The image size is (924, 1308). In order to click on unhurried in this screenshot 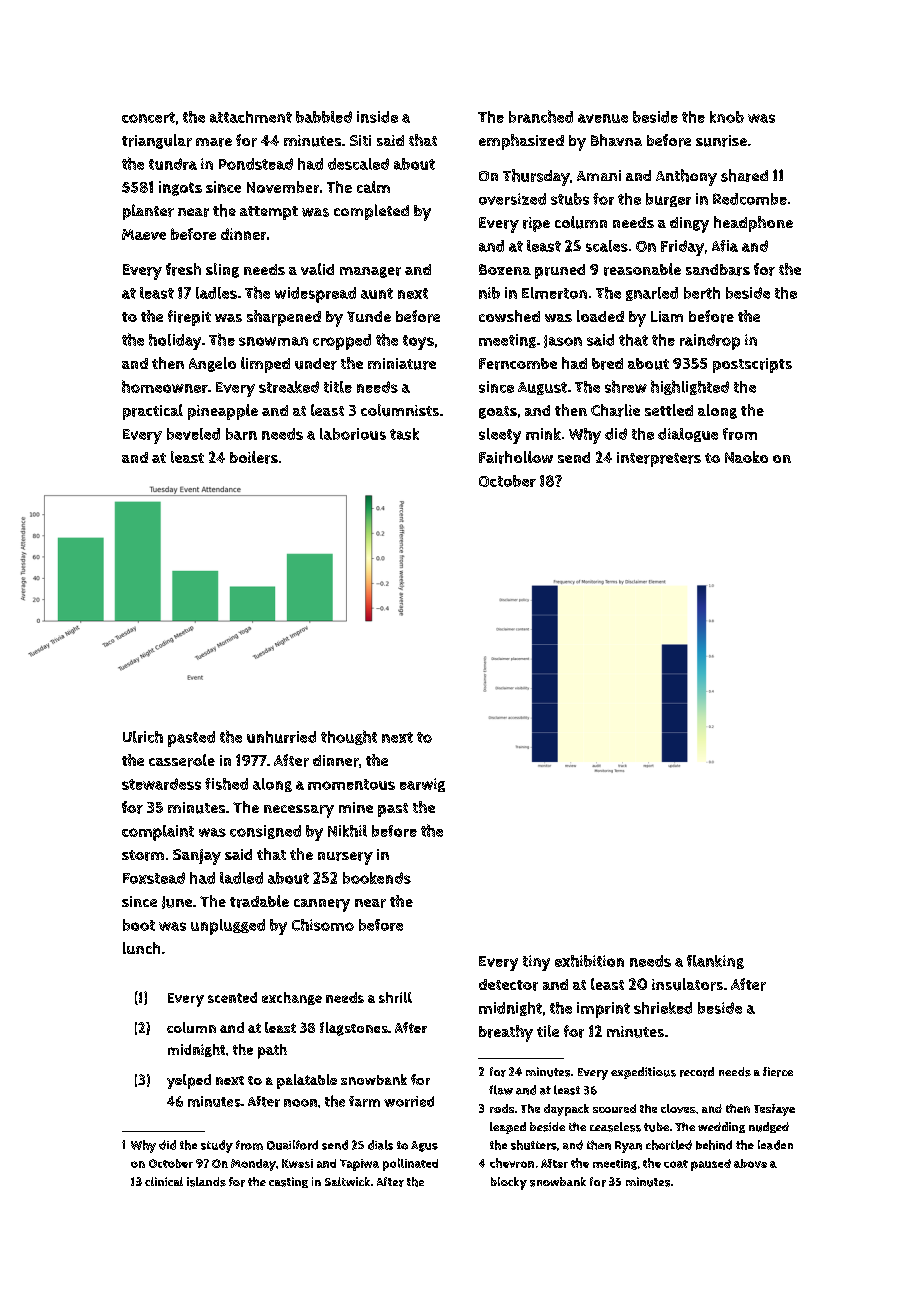, I will do `click(281, 737)`.
